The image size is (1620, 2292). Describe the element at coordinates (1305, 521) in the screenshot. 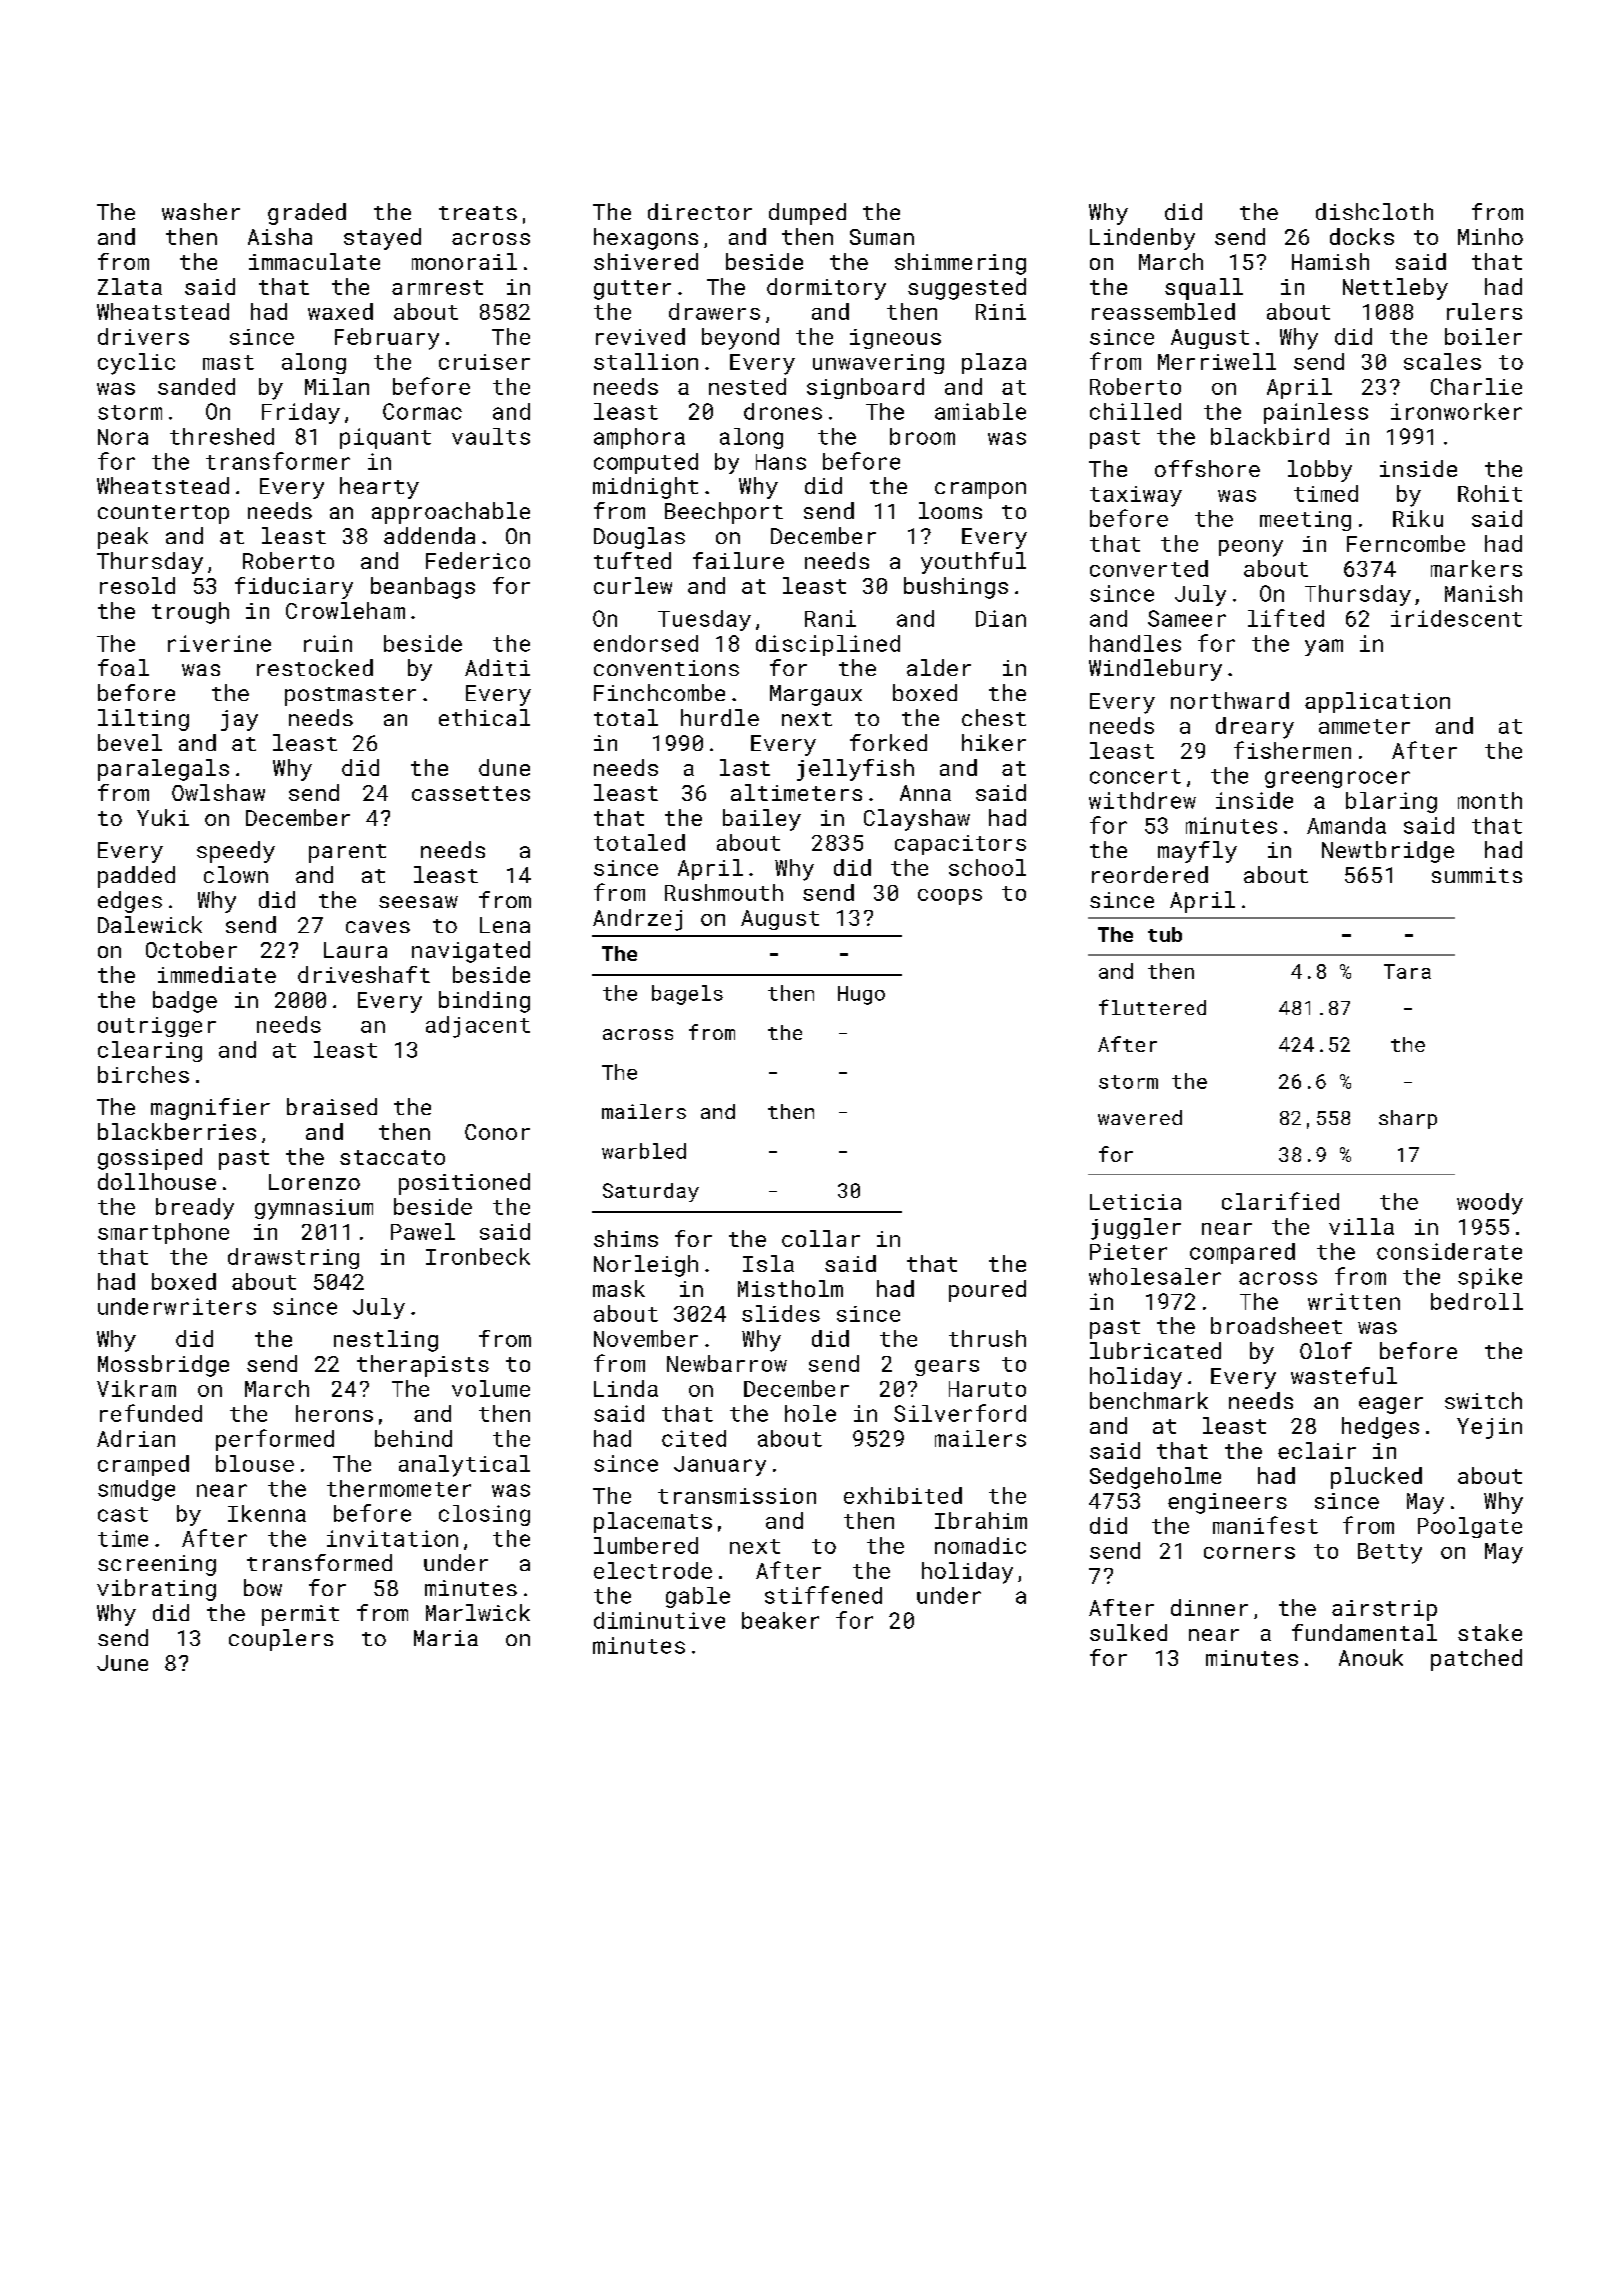

I see `meeting` at that location.
